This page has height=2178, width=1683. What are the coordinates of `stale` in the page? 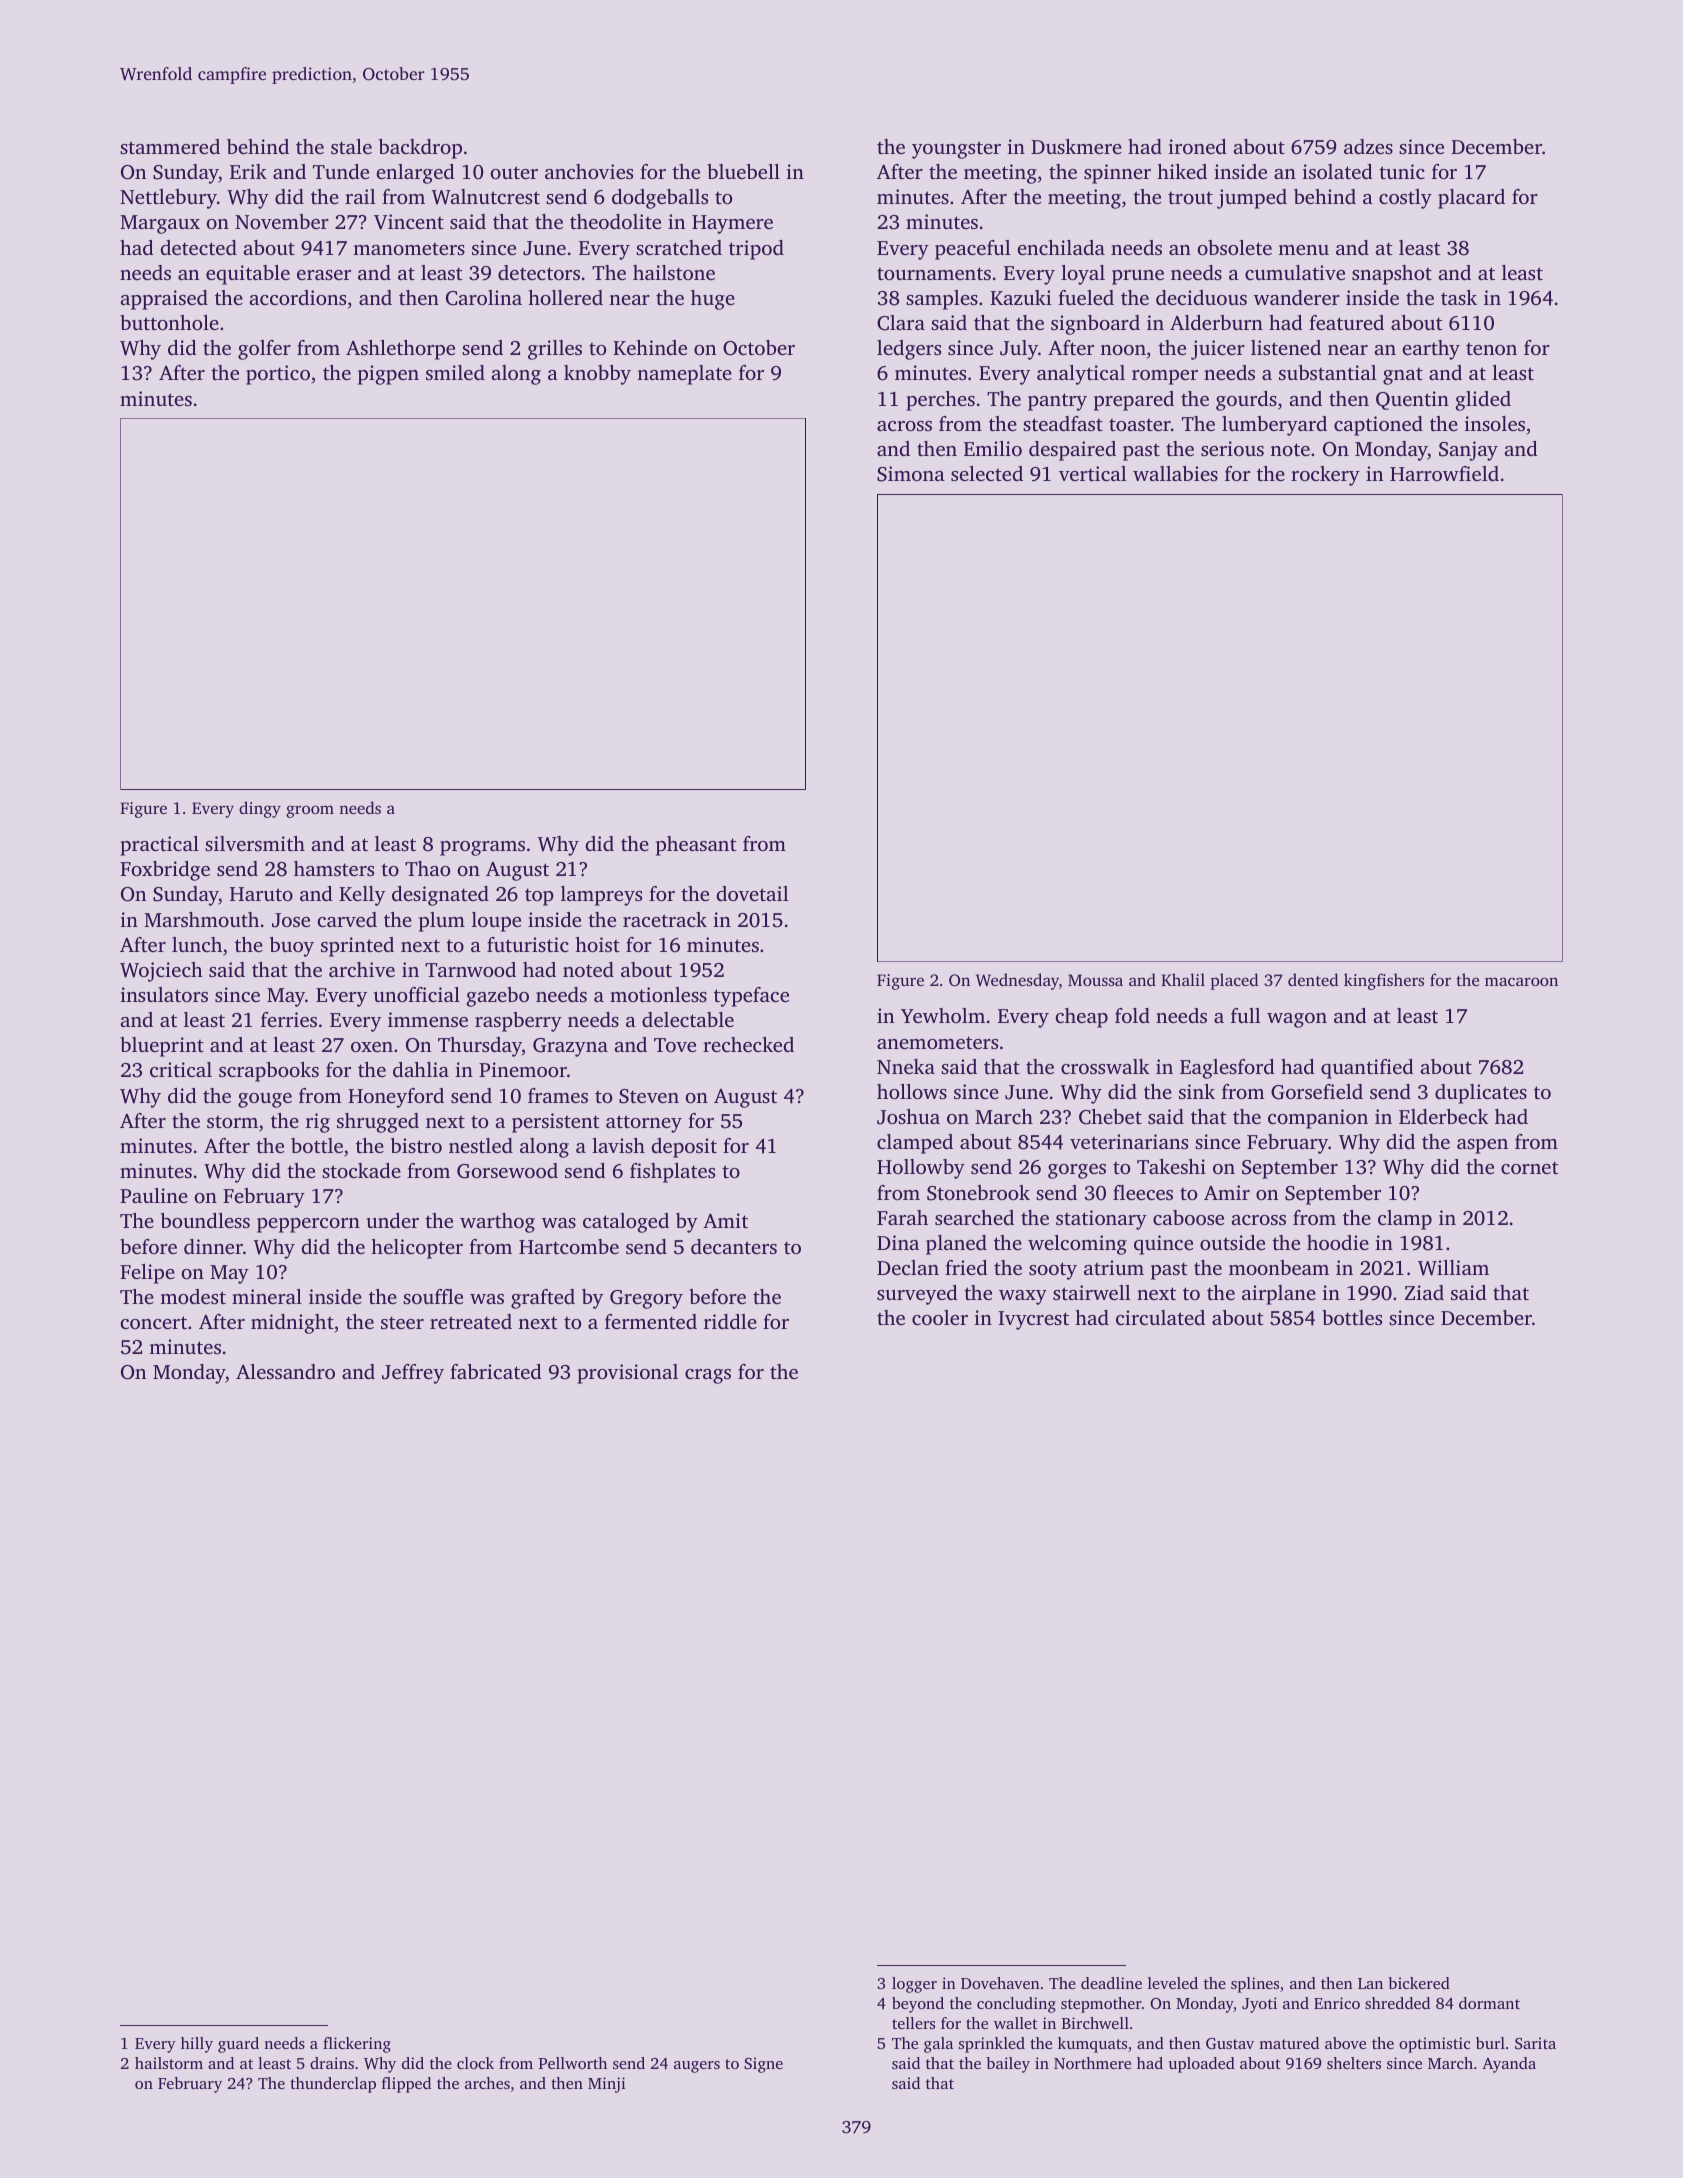 It's located at (351, 146).
